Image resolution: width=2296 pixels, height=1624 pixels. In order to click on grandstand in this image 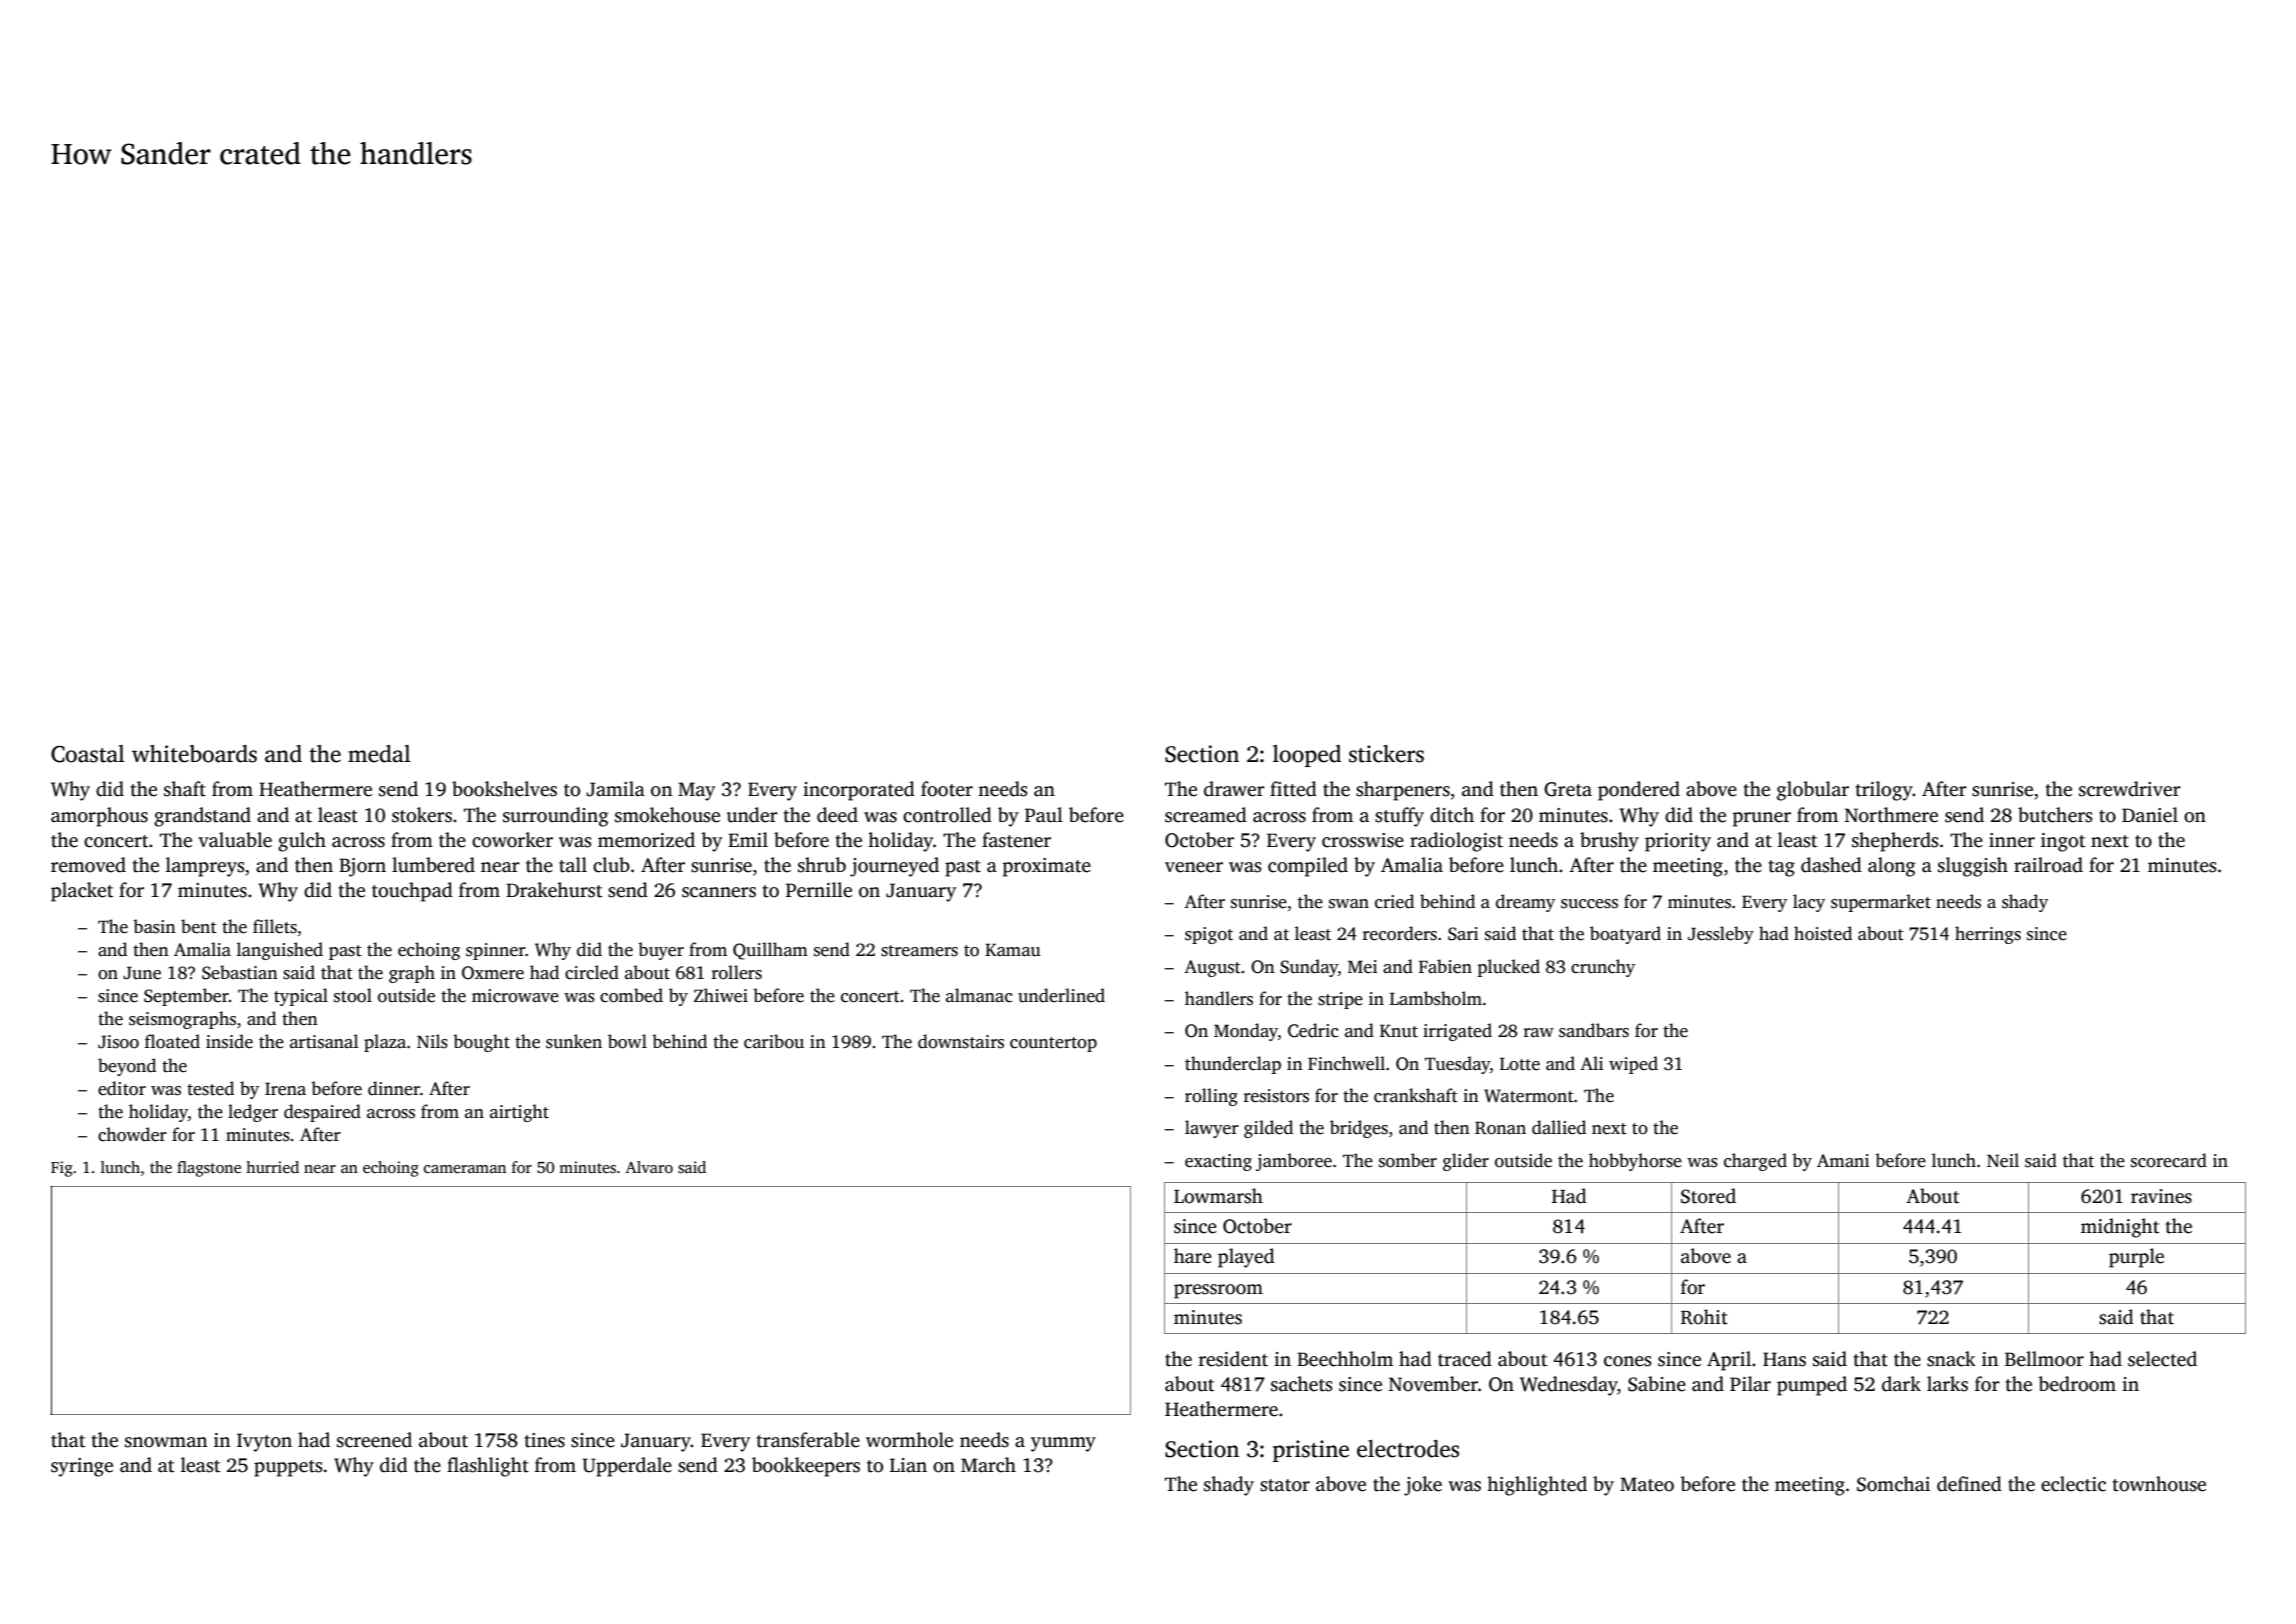, I will do `click(202, 817)`.
